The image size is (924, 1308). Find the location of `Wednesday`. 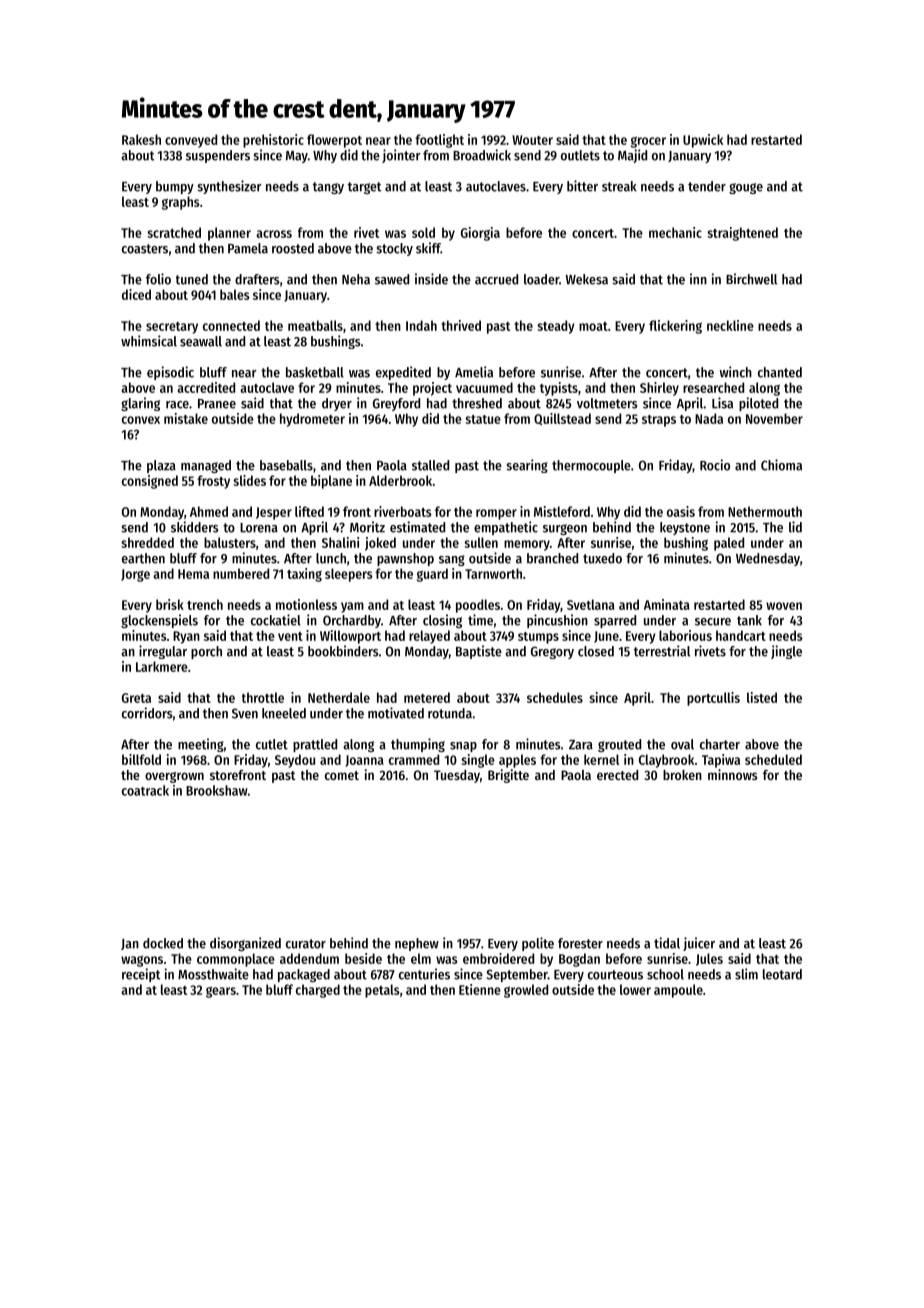

Wednesday is located at coordinates (768, 559).
